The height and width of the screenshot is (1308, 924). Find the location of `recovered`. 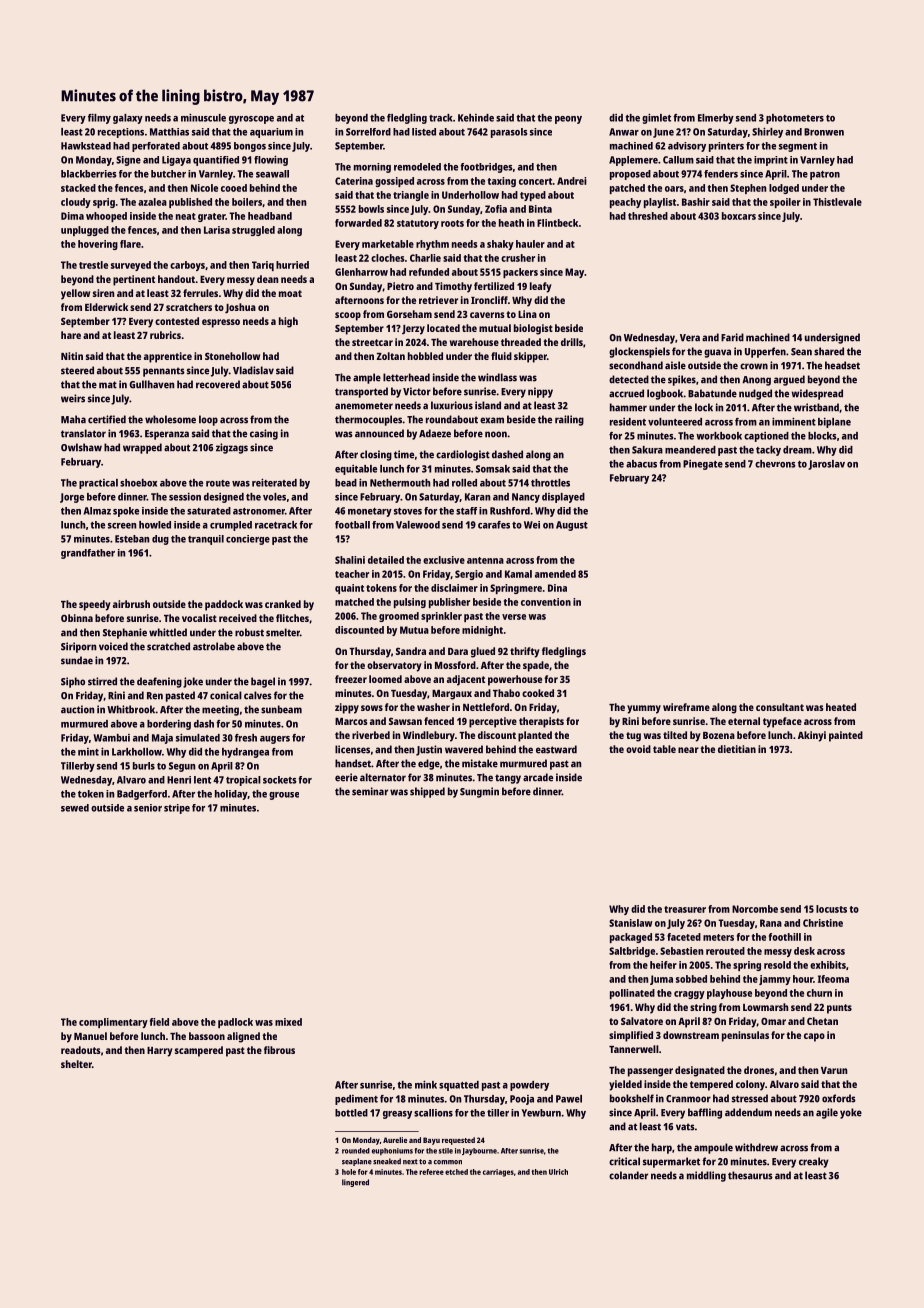

recovered is located at coordinates (218, 384).
